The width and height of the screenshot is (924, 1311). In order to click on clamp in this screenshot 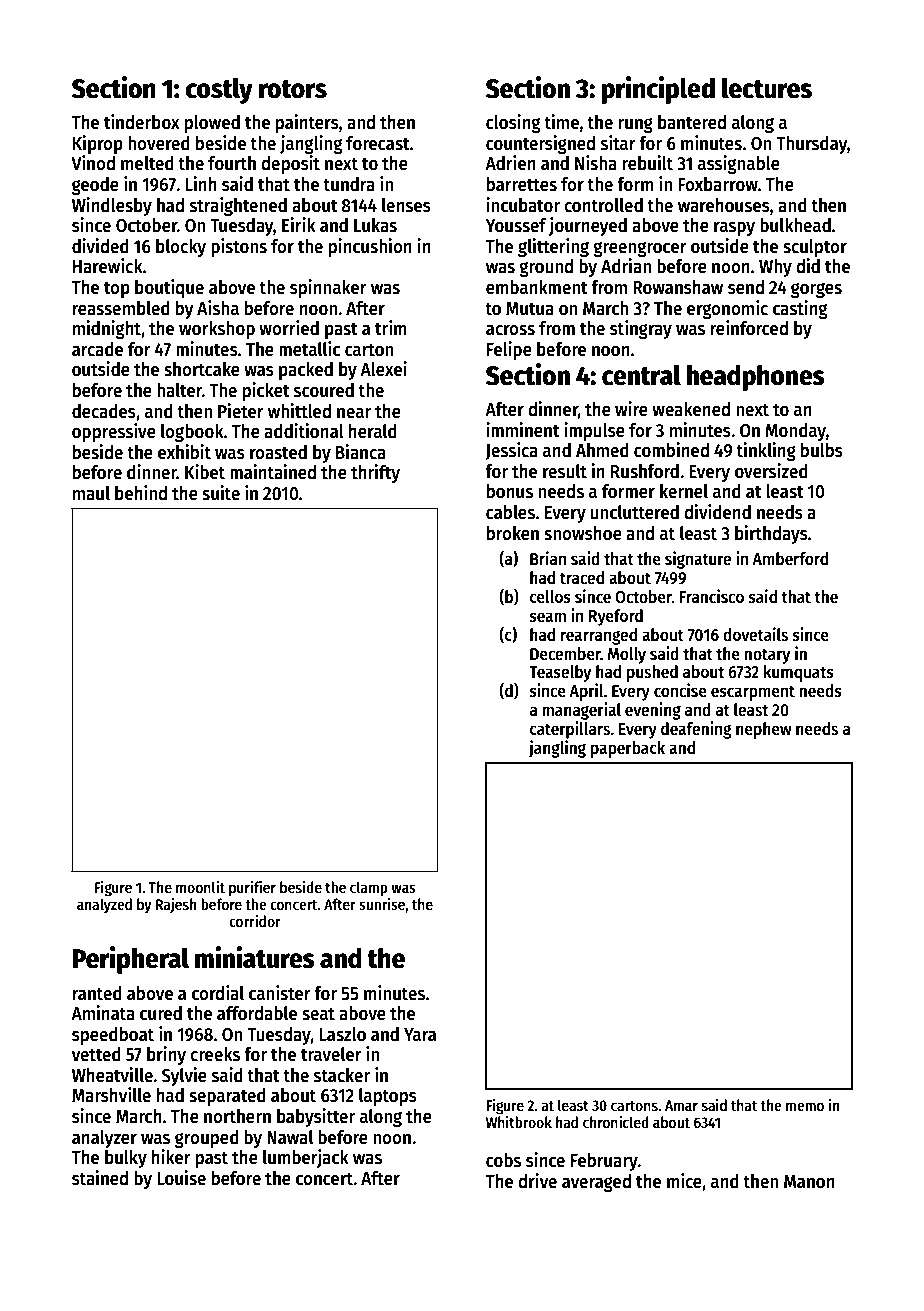, I will do `click(369, 889)`.
